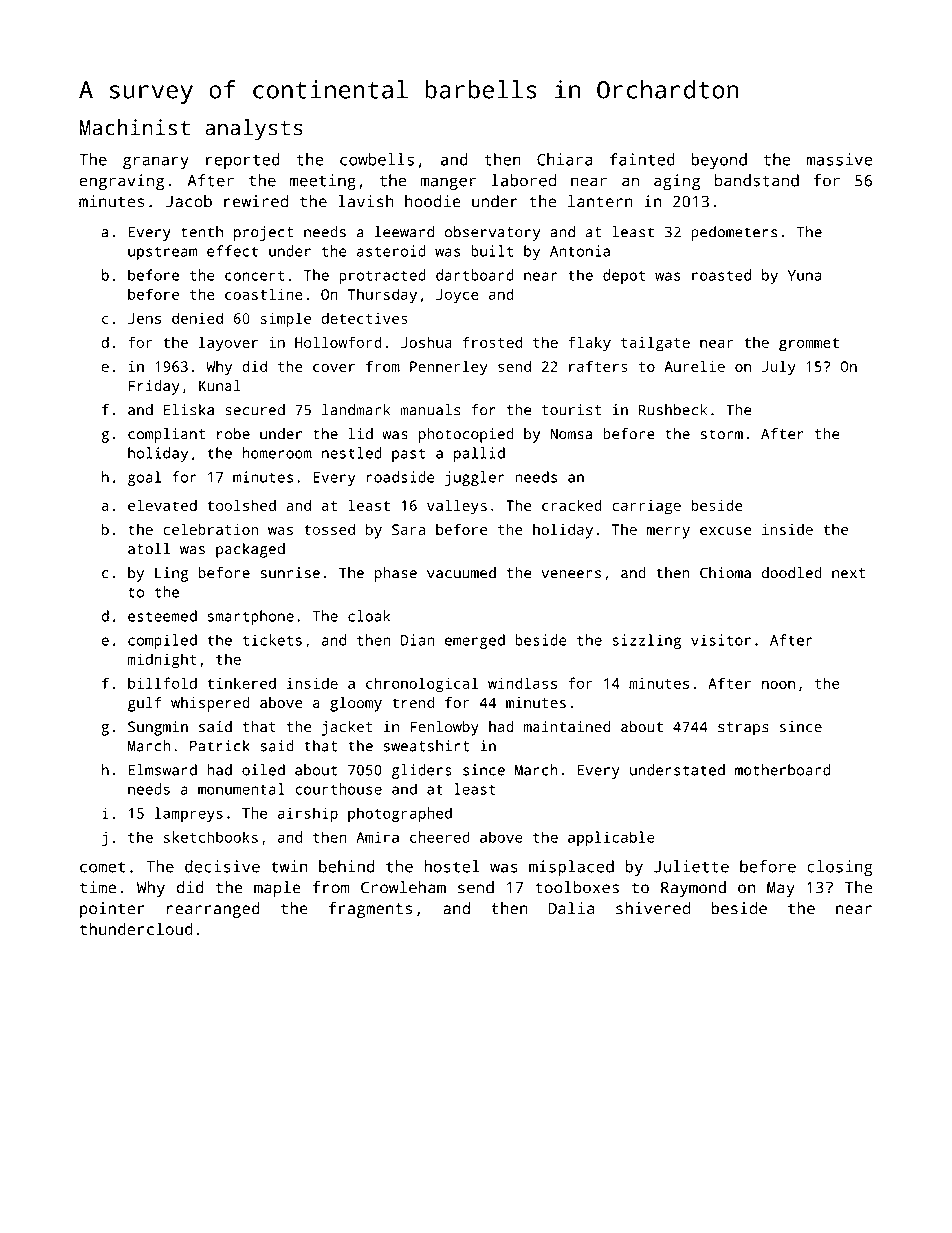 The width and height of the image is (952, 1233). Describe the element at coordinates (277, 453) in the image. I see `homeroom` at that location.
